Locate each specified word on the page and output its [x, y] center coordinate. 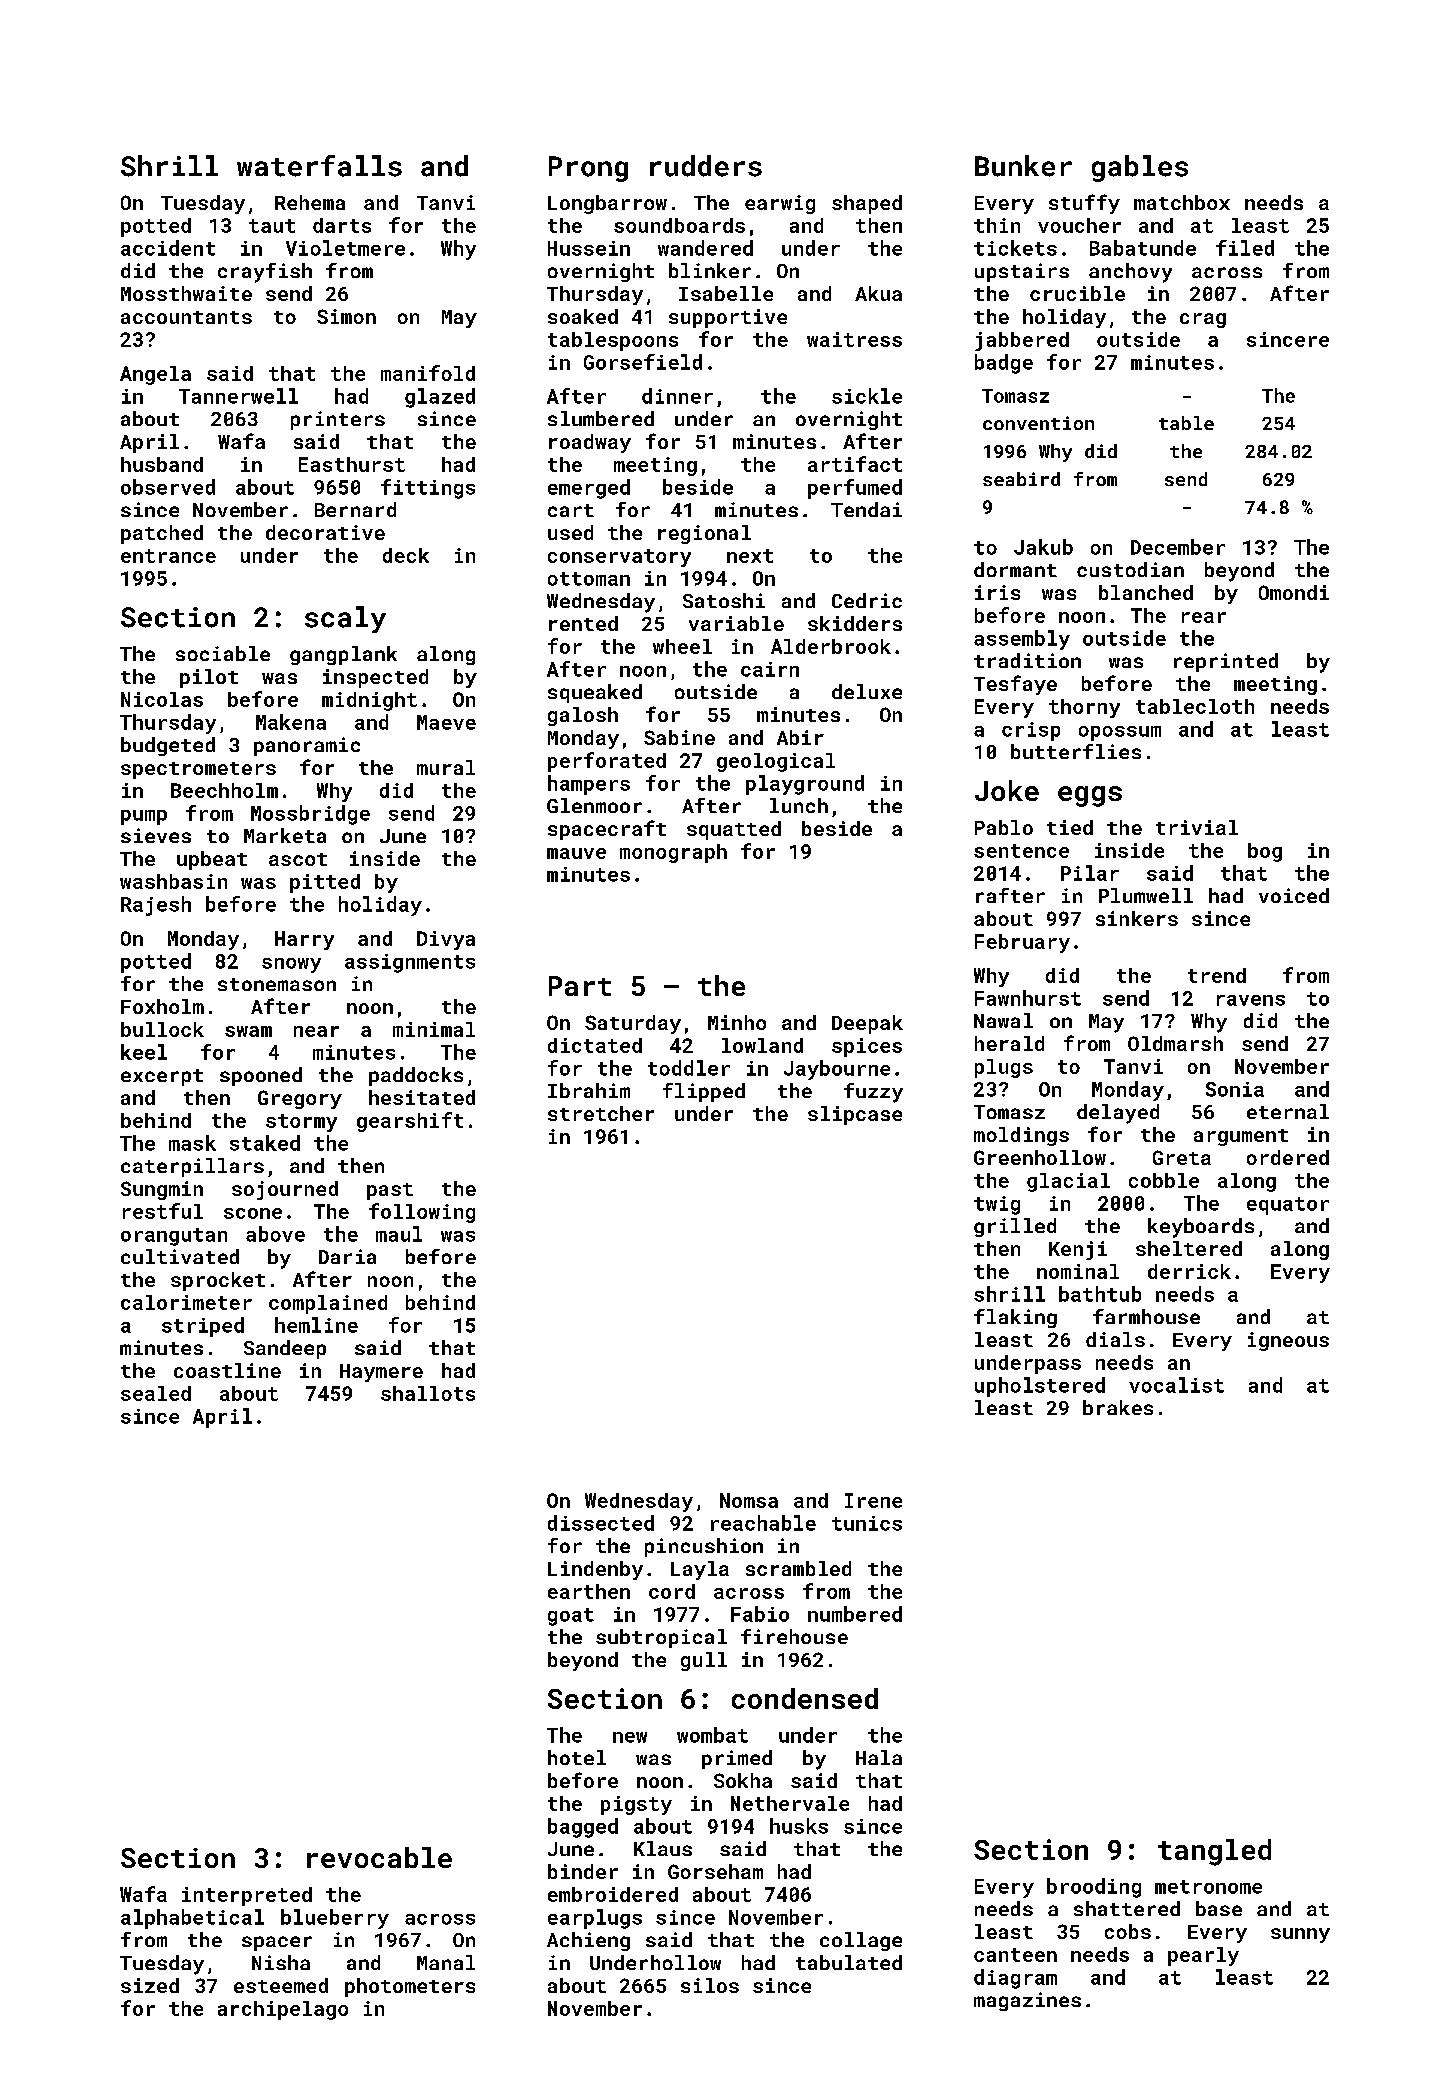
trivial [1197, 827]
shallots [428, 1393]
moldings [1021, 1136]
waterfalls [319, 166]
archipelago [283, 2010]
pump [144, 817]
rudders [706, 166]
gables [1140, 168]
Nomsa [749, 1500]
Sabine [679, 737]
